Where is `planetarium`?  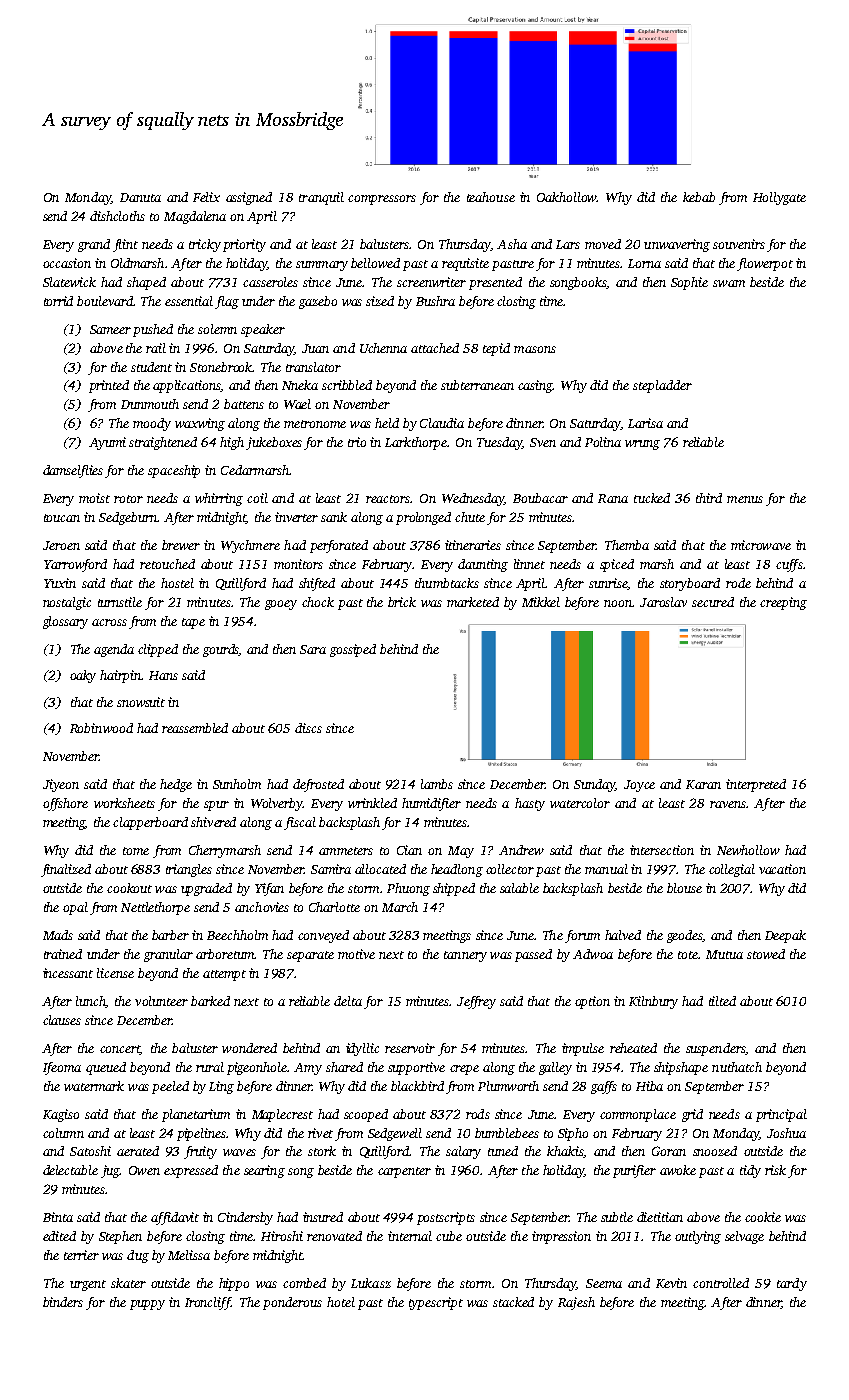 planetarium is located at coordinates (196, 1115).
